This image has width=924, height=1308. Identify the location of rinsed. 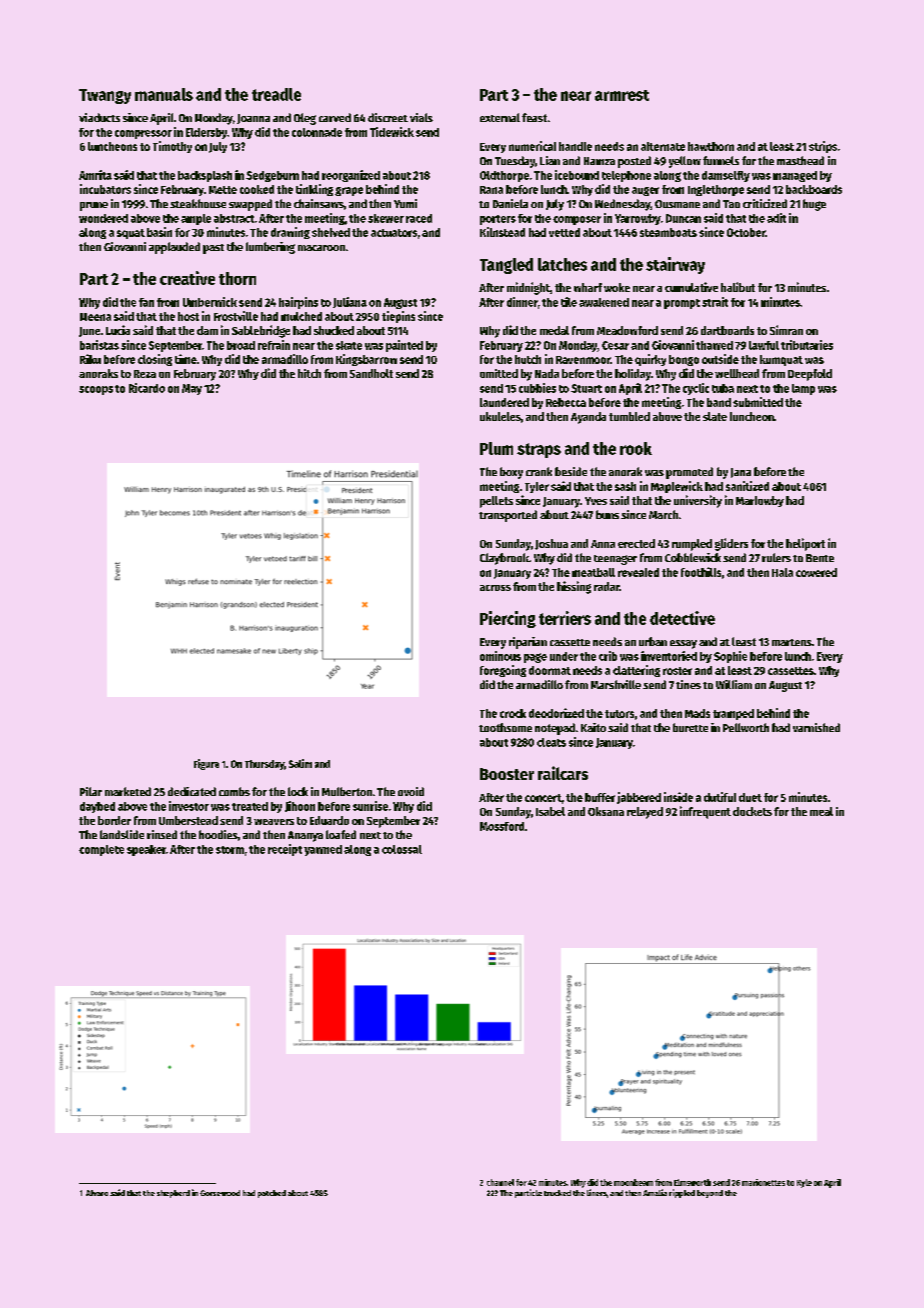
(162, 834).
